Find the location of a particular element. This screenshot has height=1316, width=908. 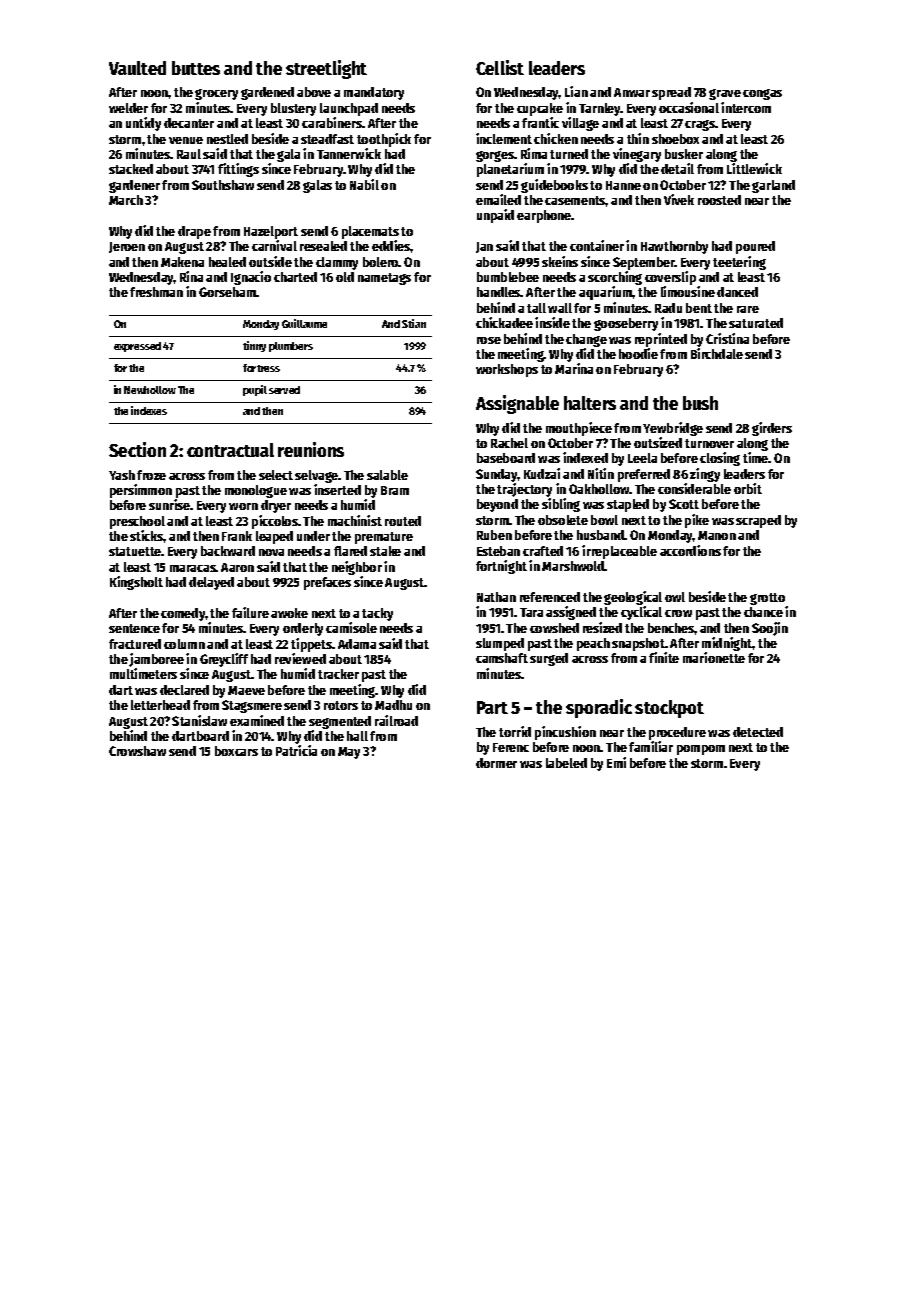

Vaulted is located at coordinates (137, 68).
